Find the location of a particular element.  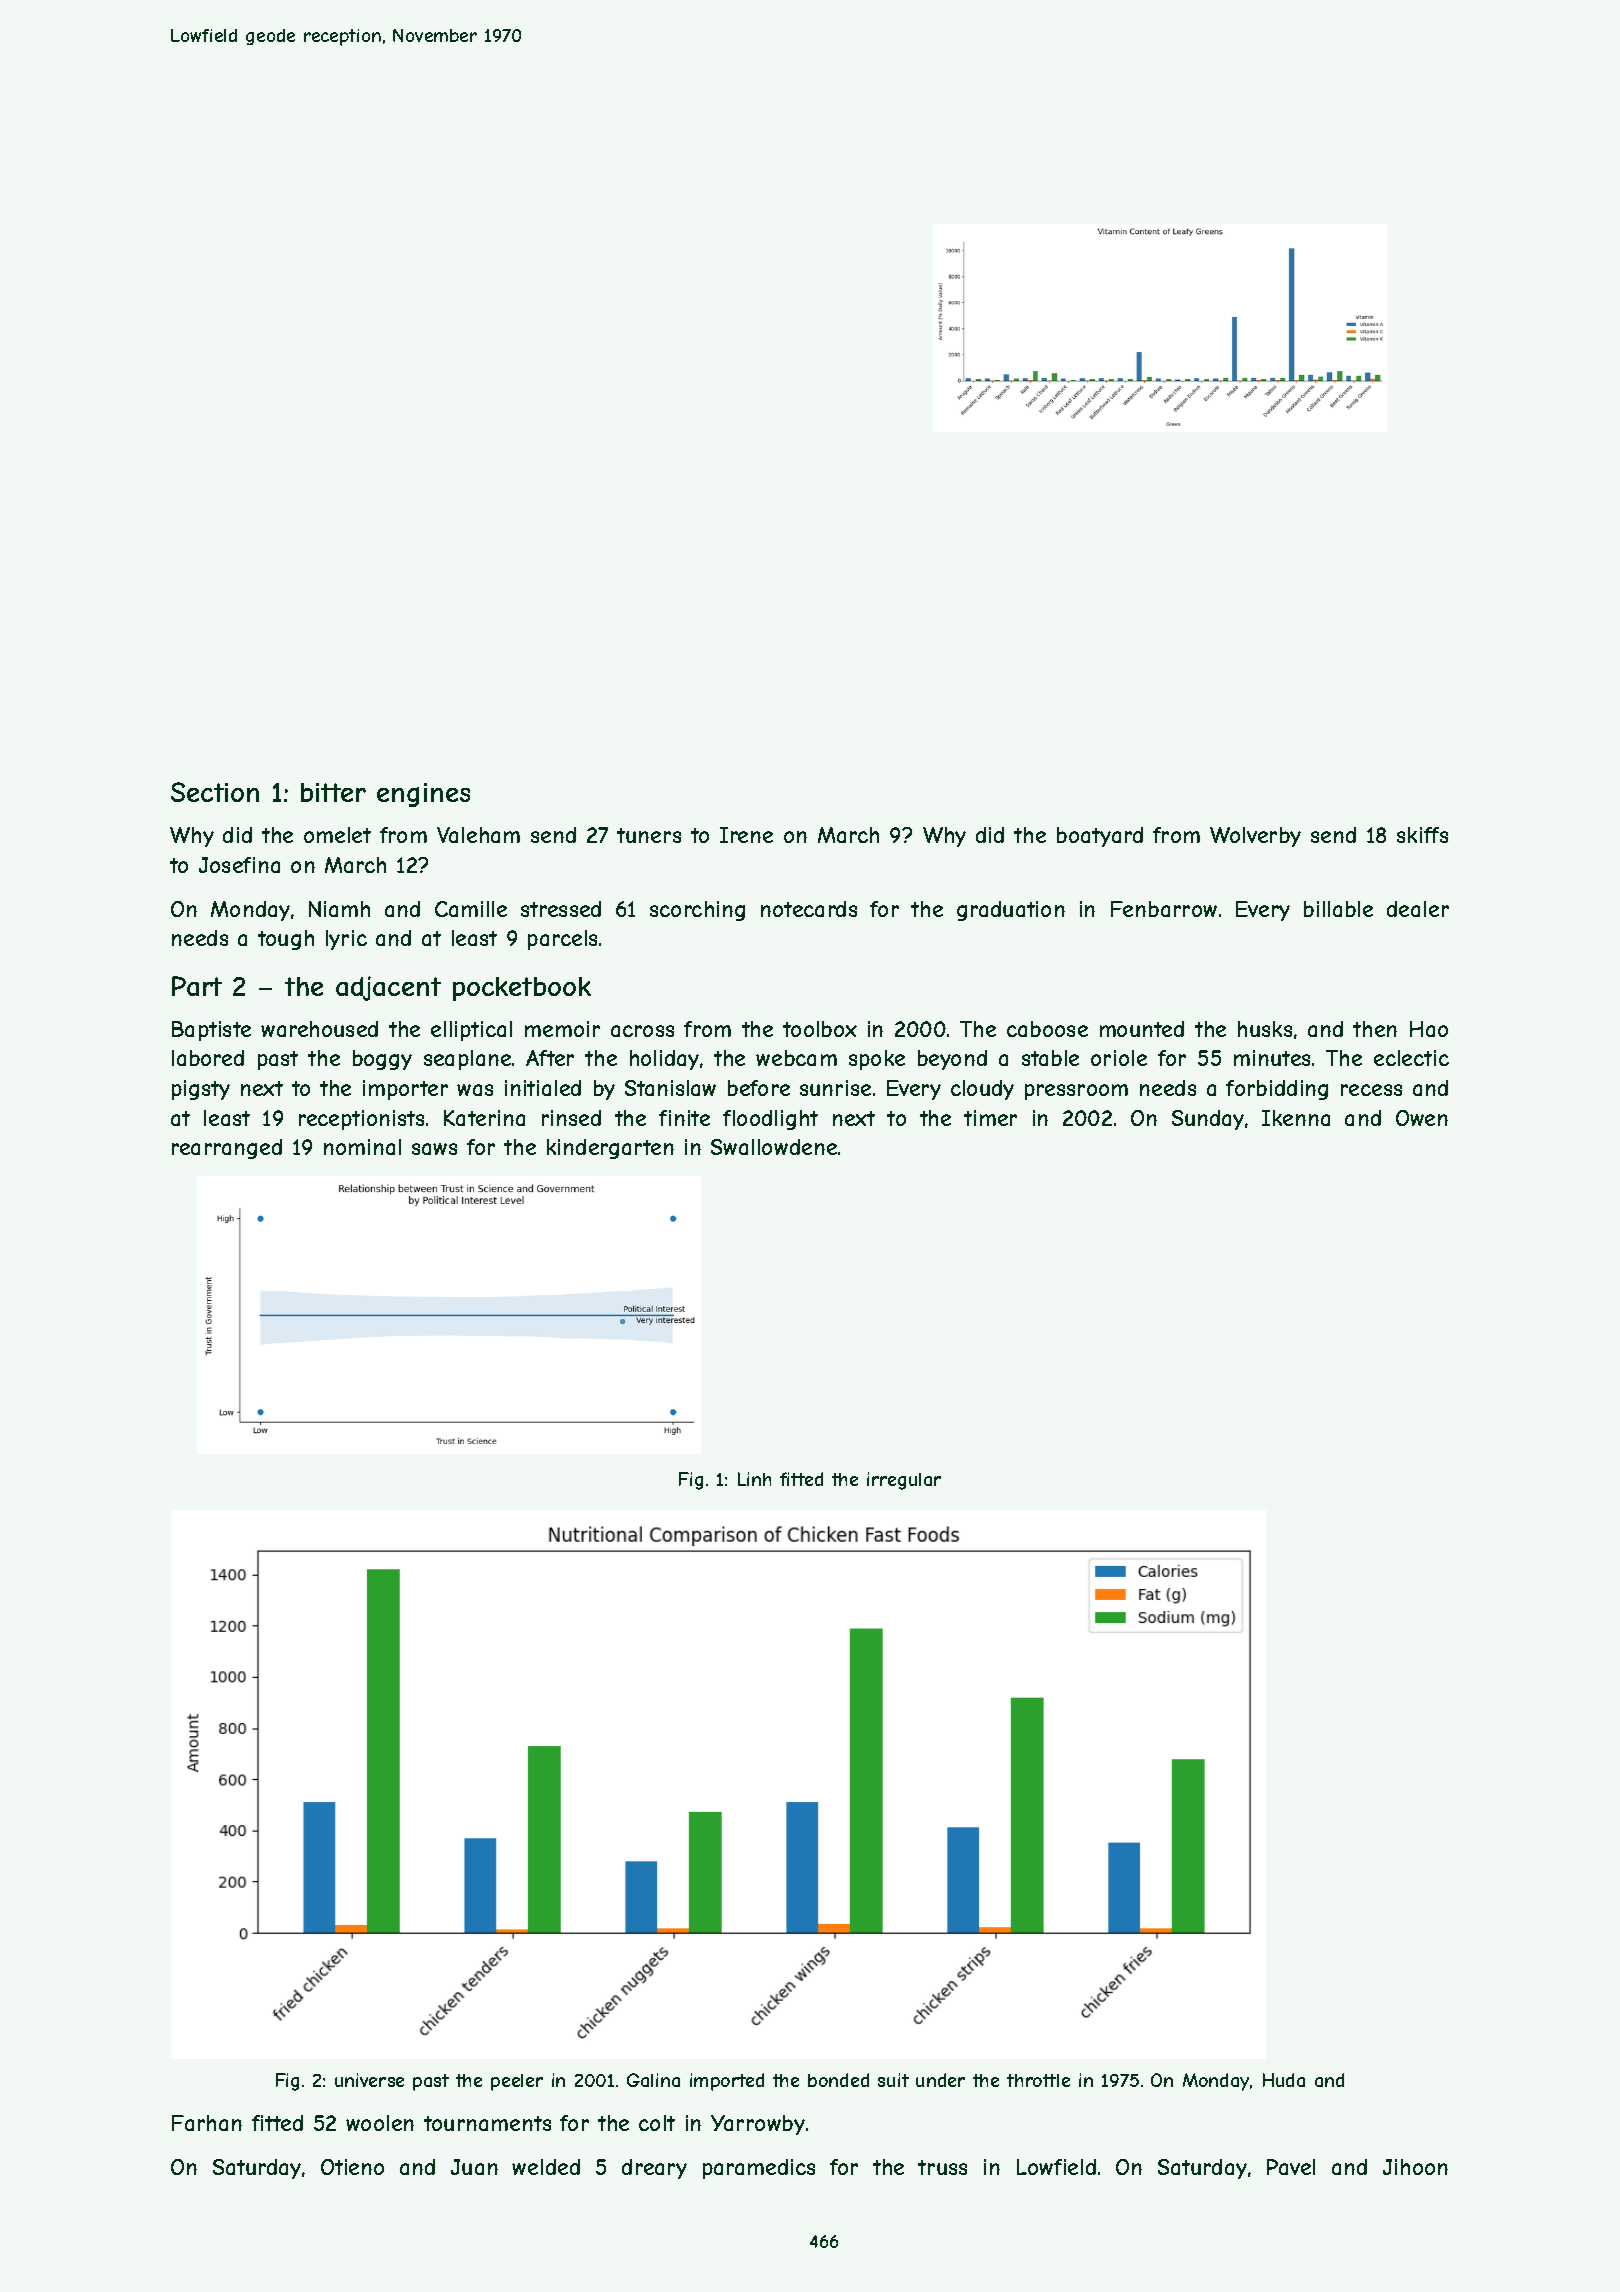

timer is located at coordinates (990, 1118).
